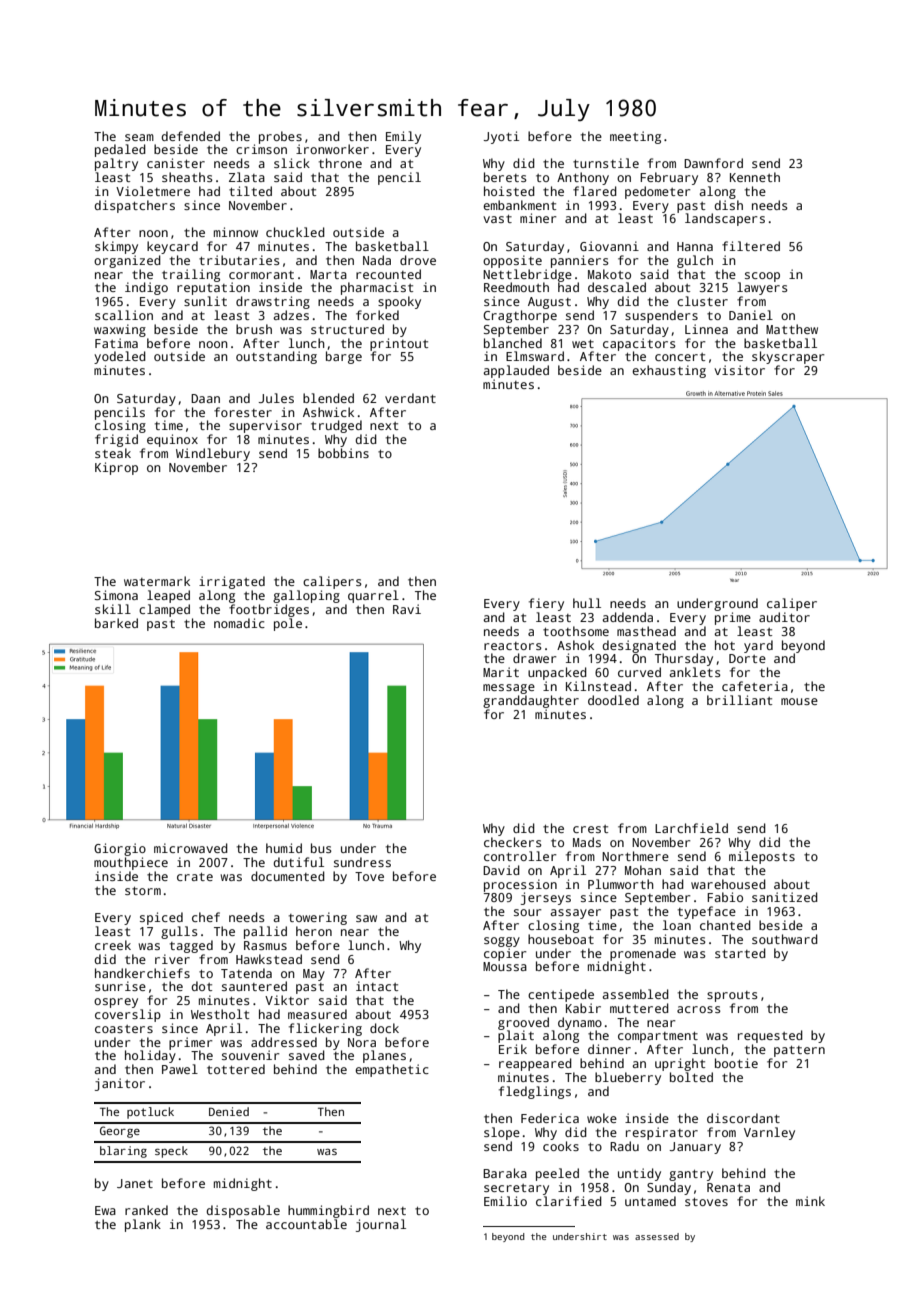 The height and width of the page is (1308, 924). What do you see at coordinates (120, 1132) in the page?
I see `George` at bounding box center [120, 1132].
